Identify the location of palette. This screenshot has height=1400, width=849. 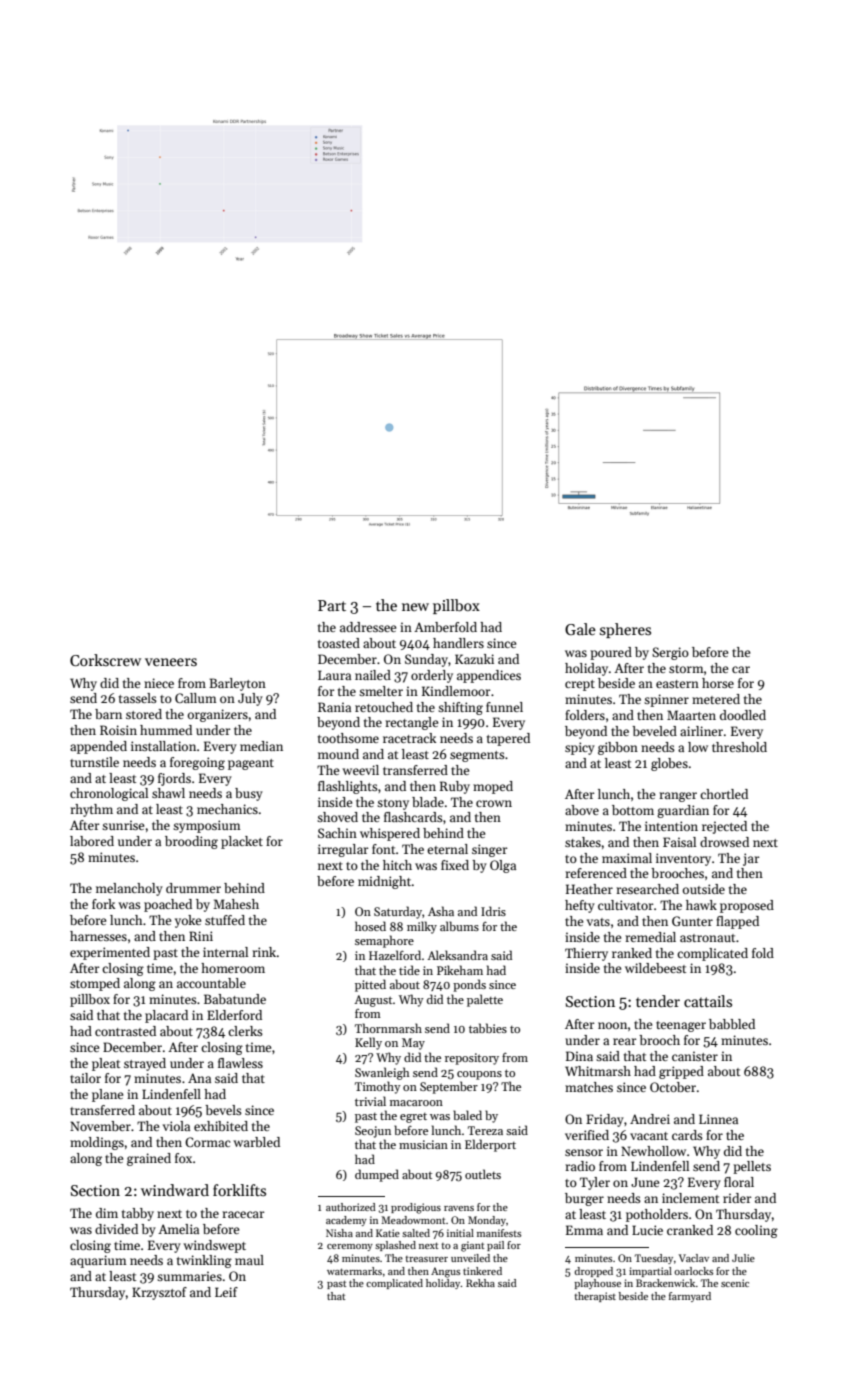
(485, 1000).
